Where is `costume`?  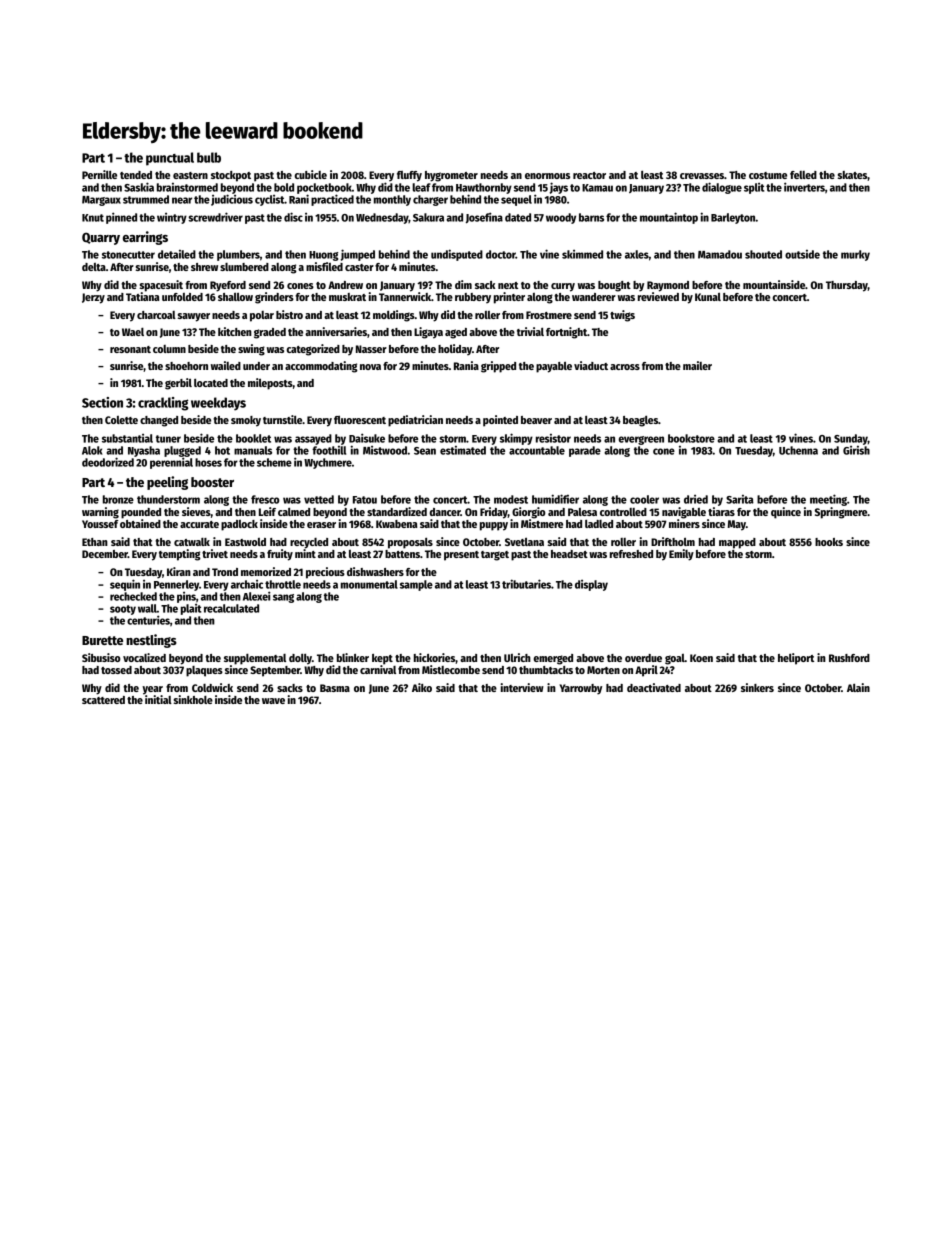
costume is located at coordinates (768, 175).
